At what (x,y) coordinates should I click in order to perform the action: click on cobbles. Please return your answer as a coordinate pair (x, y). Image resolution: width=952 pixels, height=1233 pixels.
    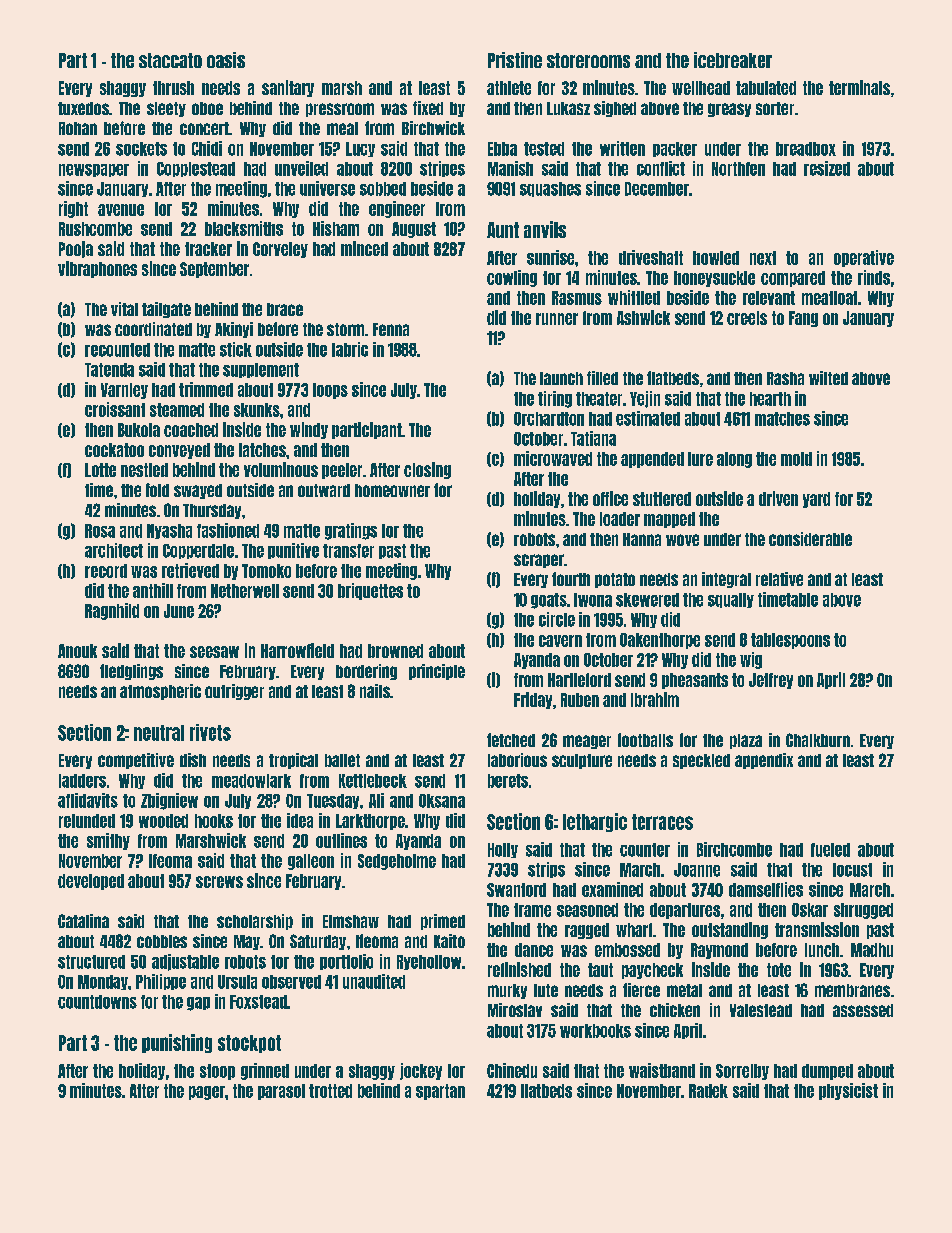
    Looking at the image, I should click on (162, 941).
